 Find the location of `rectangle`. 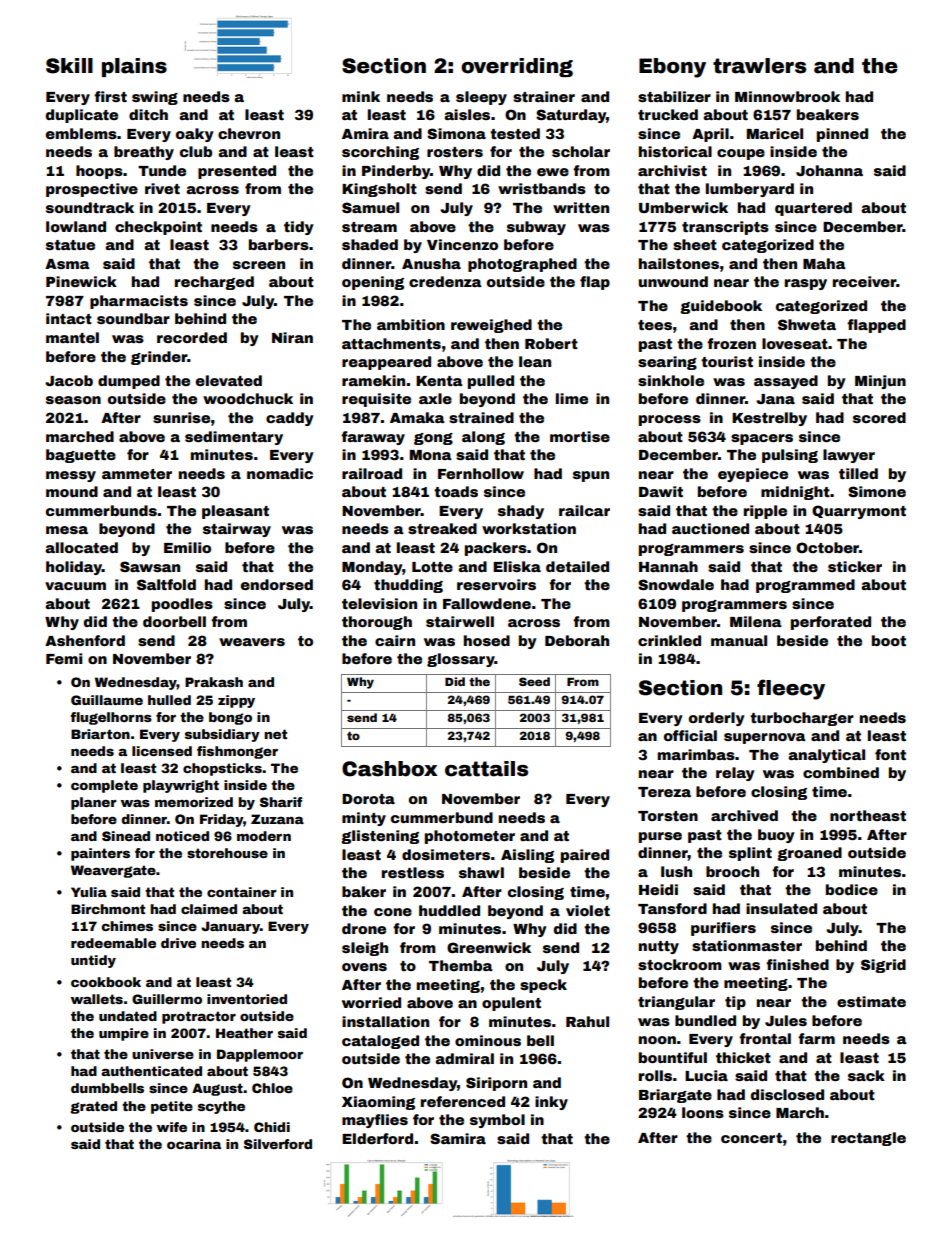

rectangle is located at coordinates (868, 1139).
